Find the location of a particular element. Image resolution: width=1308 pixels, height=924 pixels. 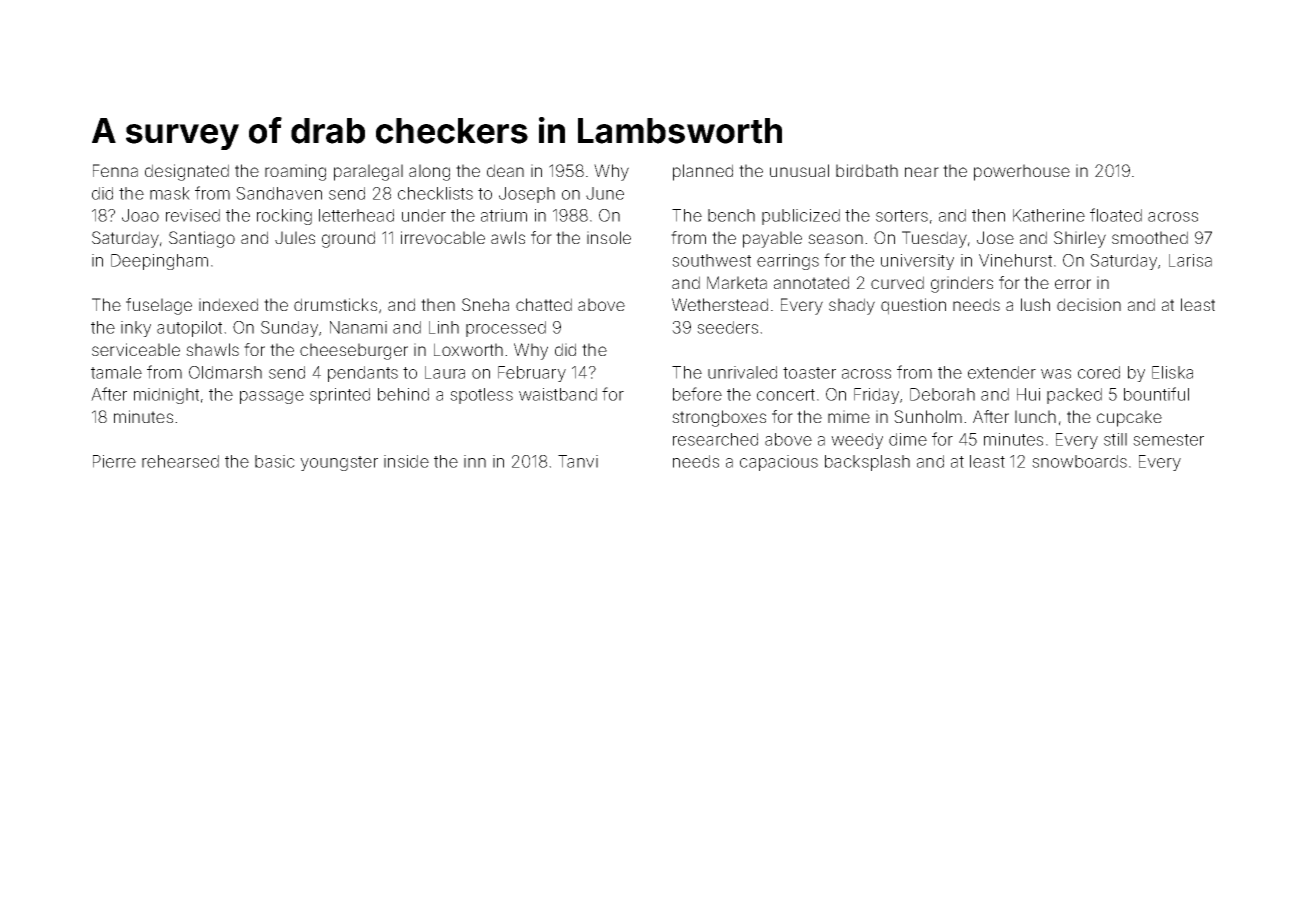

university is located at coordinates (917, 262).
